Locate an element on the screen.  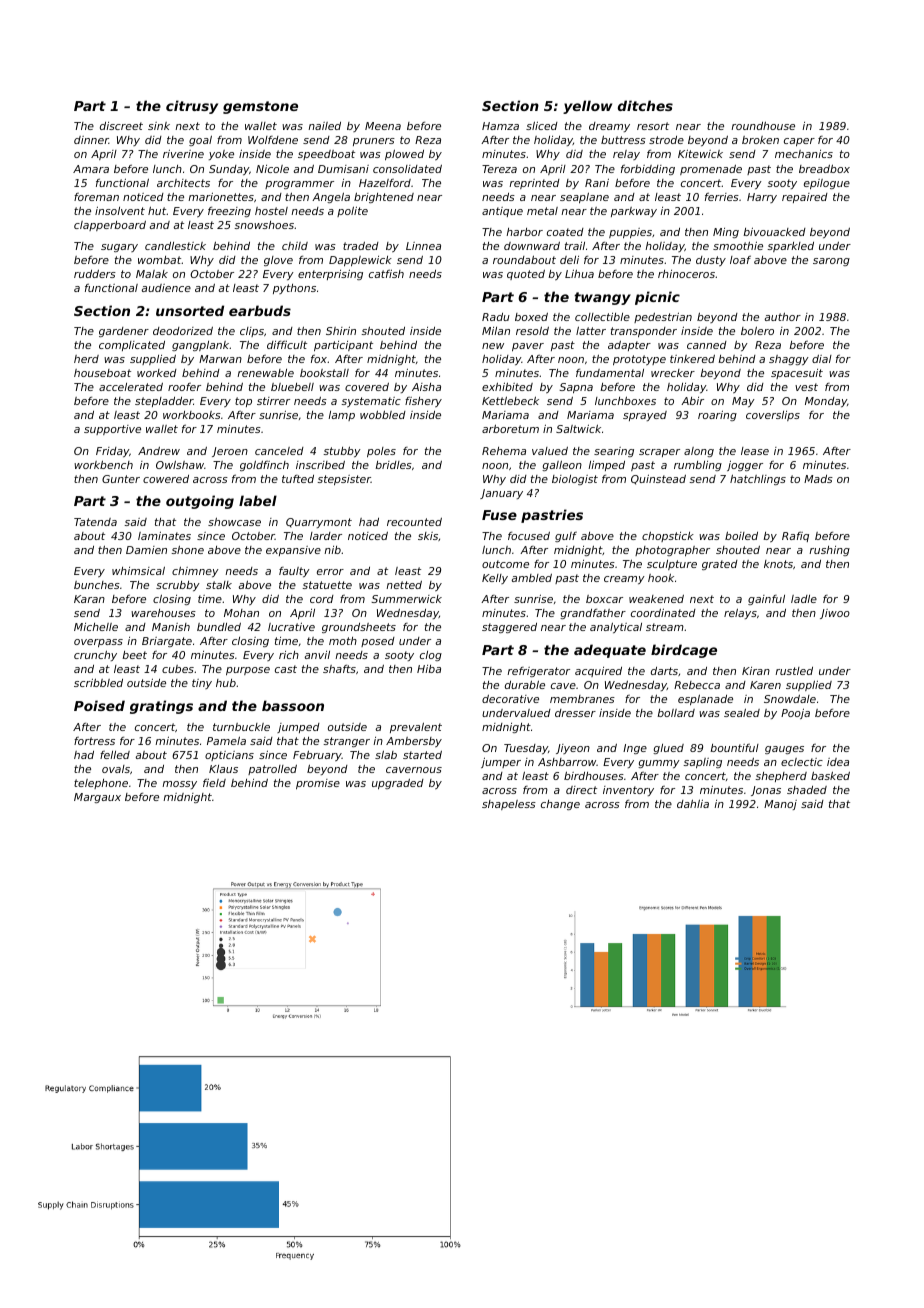
Summerwick is located at coordinates (406, 599).
